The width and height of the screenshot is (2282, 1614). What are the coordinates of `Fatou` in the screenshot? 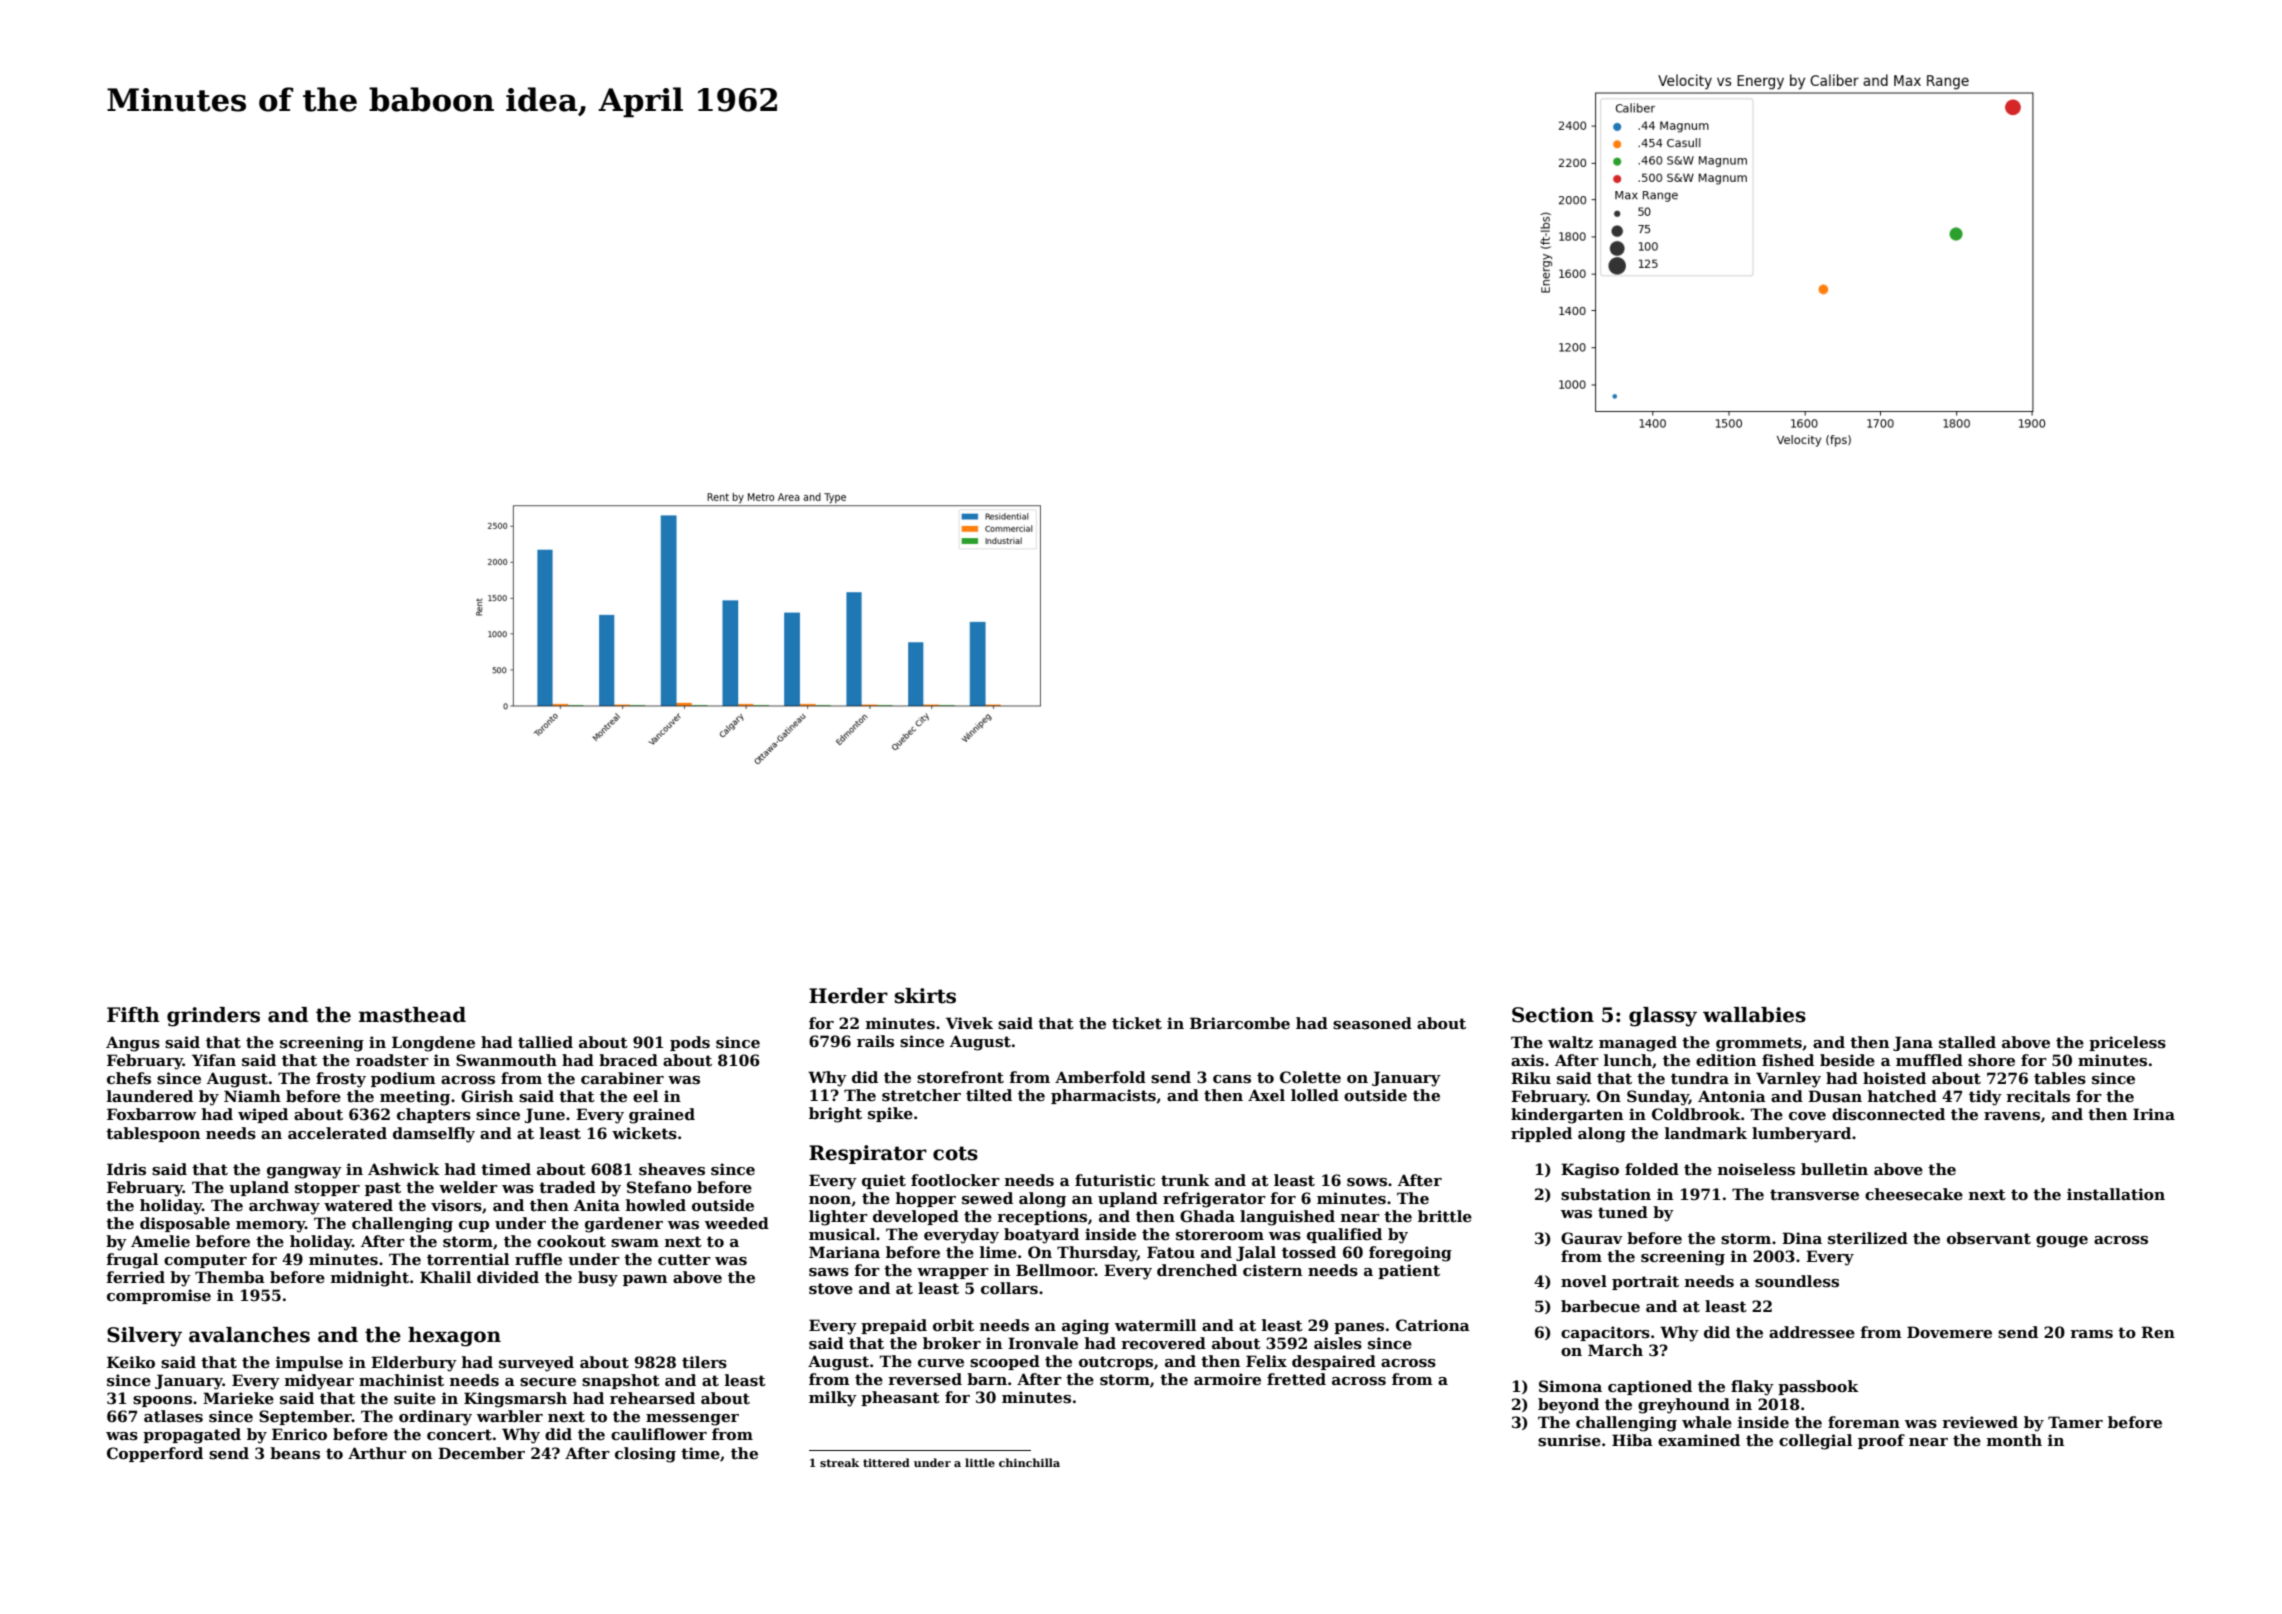 It's located at (1171, 1252).
